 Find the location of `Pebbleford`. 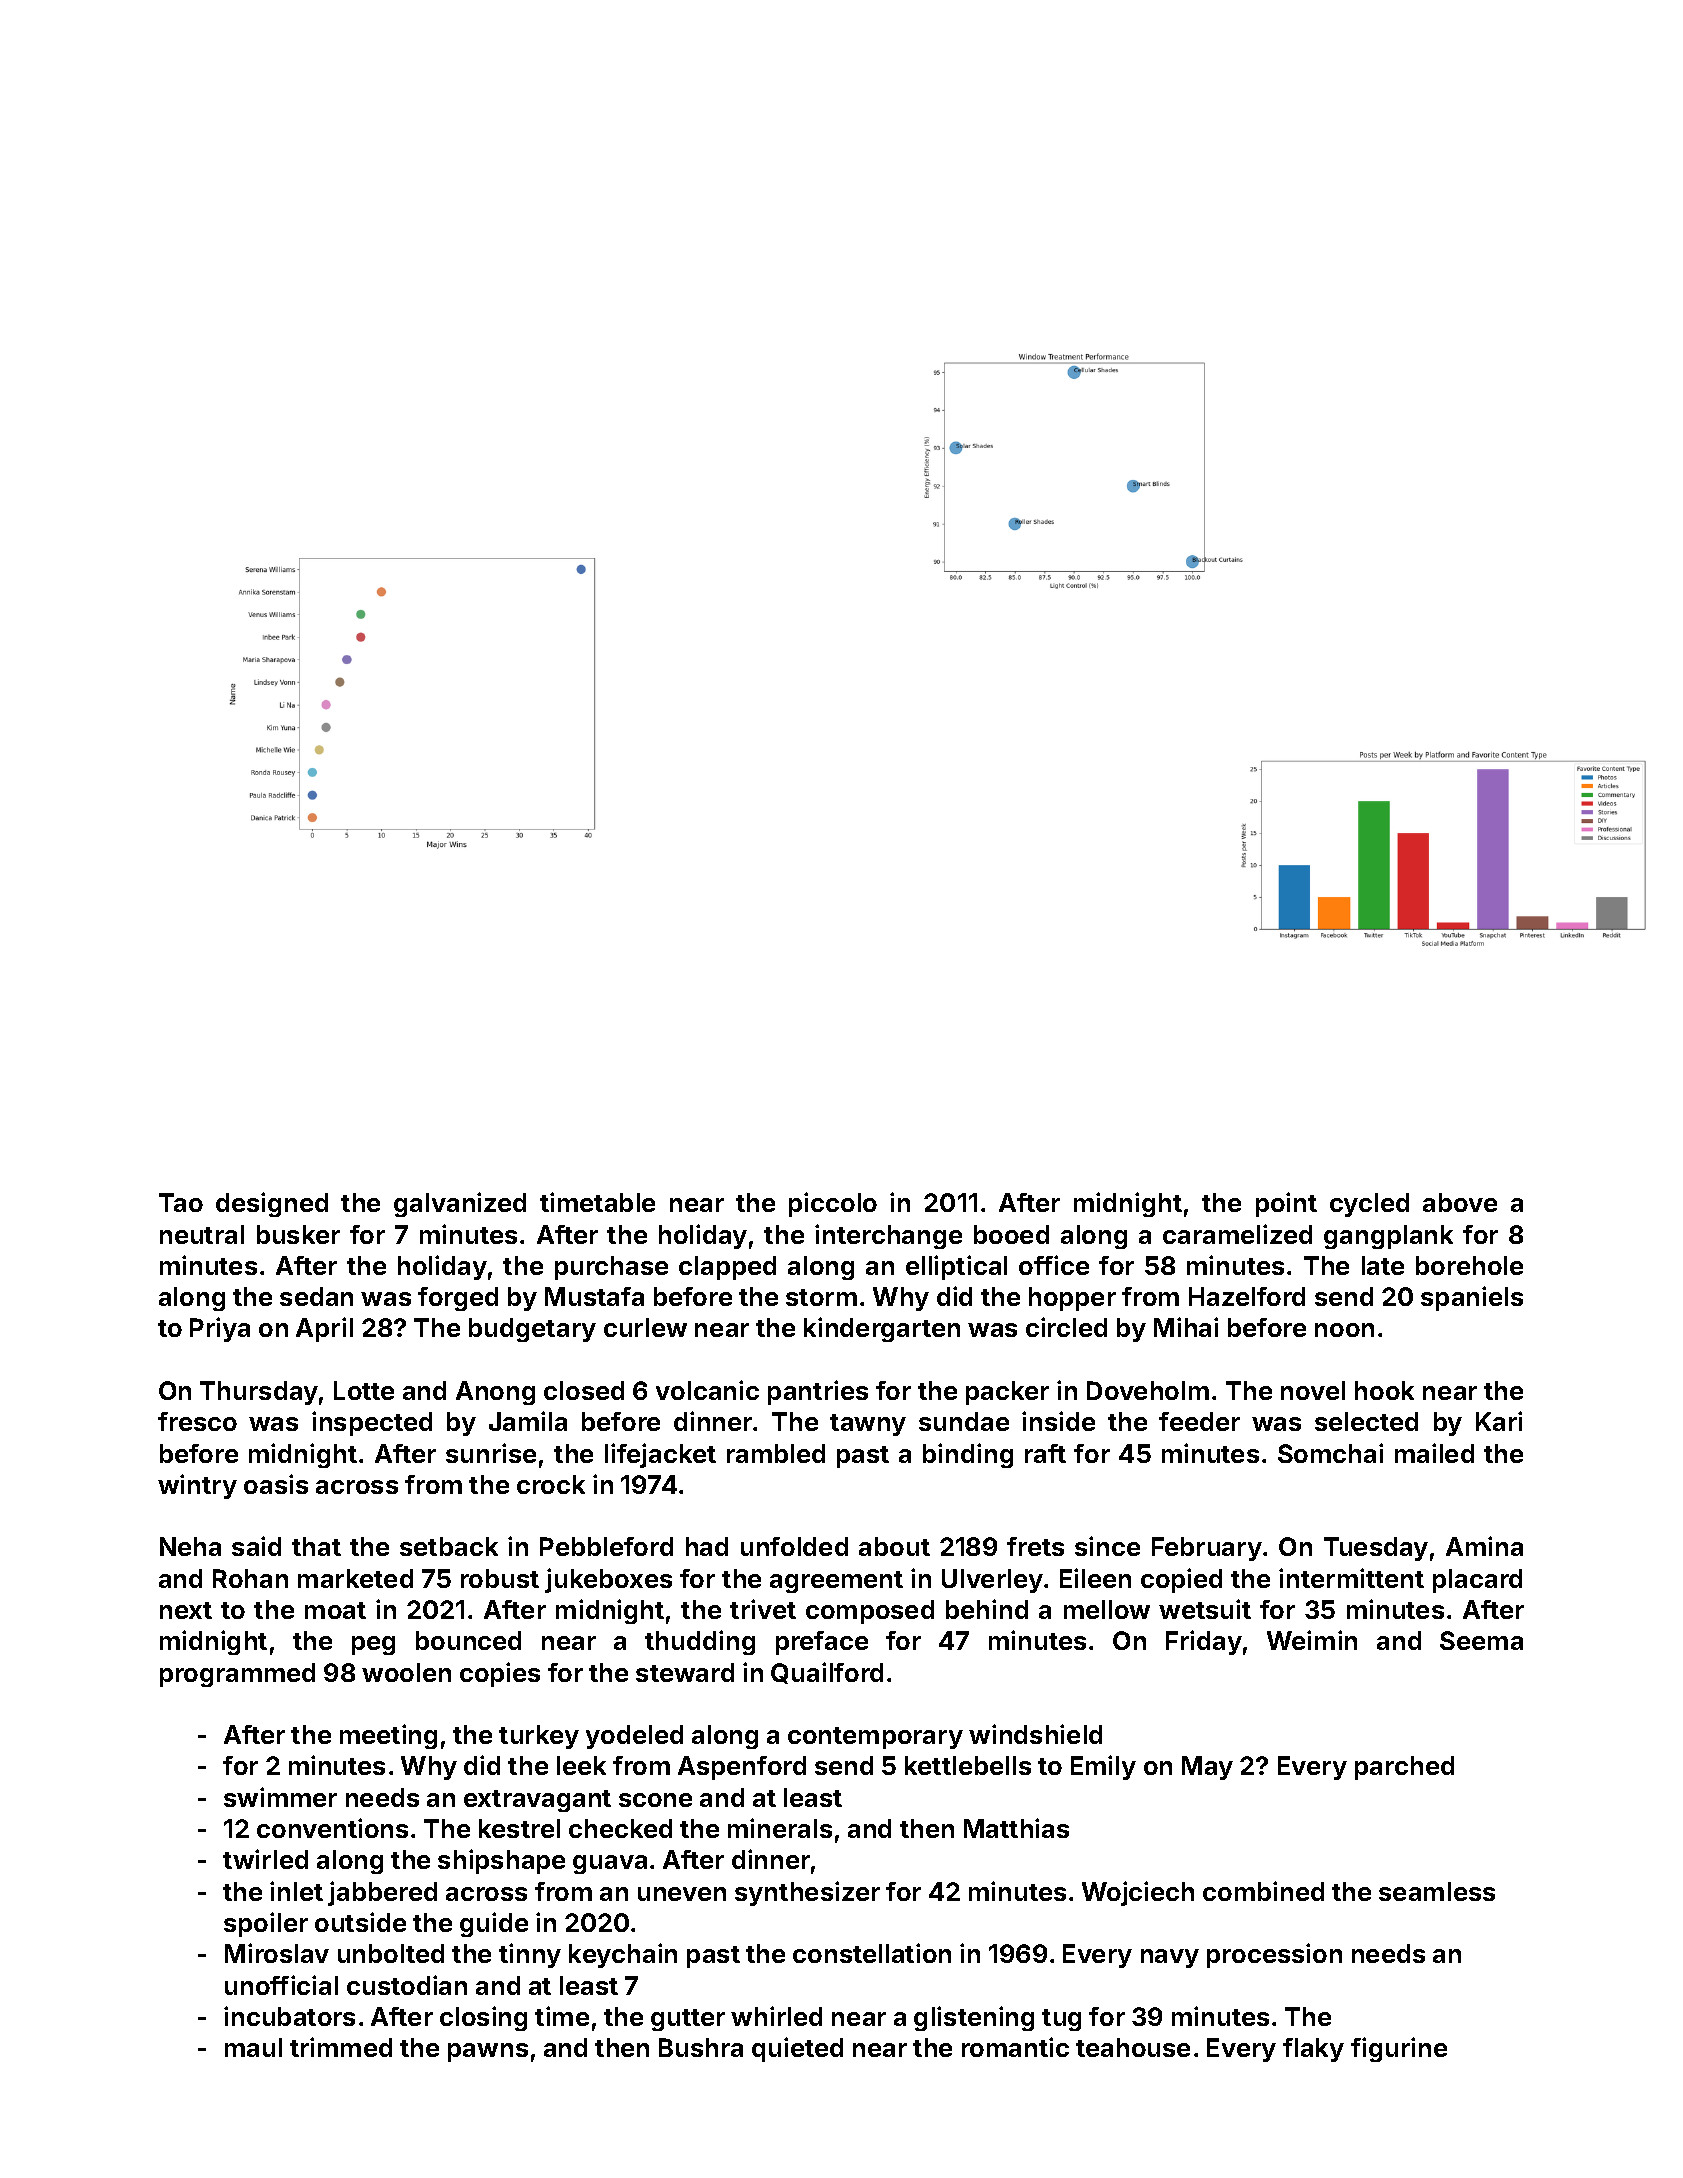

Pebbleford is located at coordinates (606, 1546).
